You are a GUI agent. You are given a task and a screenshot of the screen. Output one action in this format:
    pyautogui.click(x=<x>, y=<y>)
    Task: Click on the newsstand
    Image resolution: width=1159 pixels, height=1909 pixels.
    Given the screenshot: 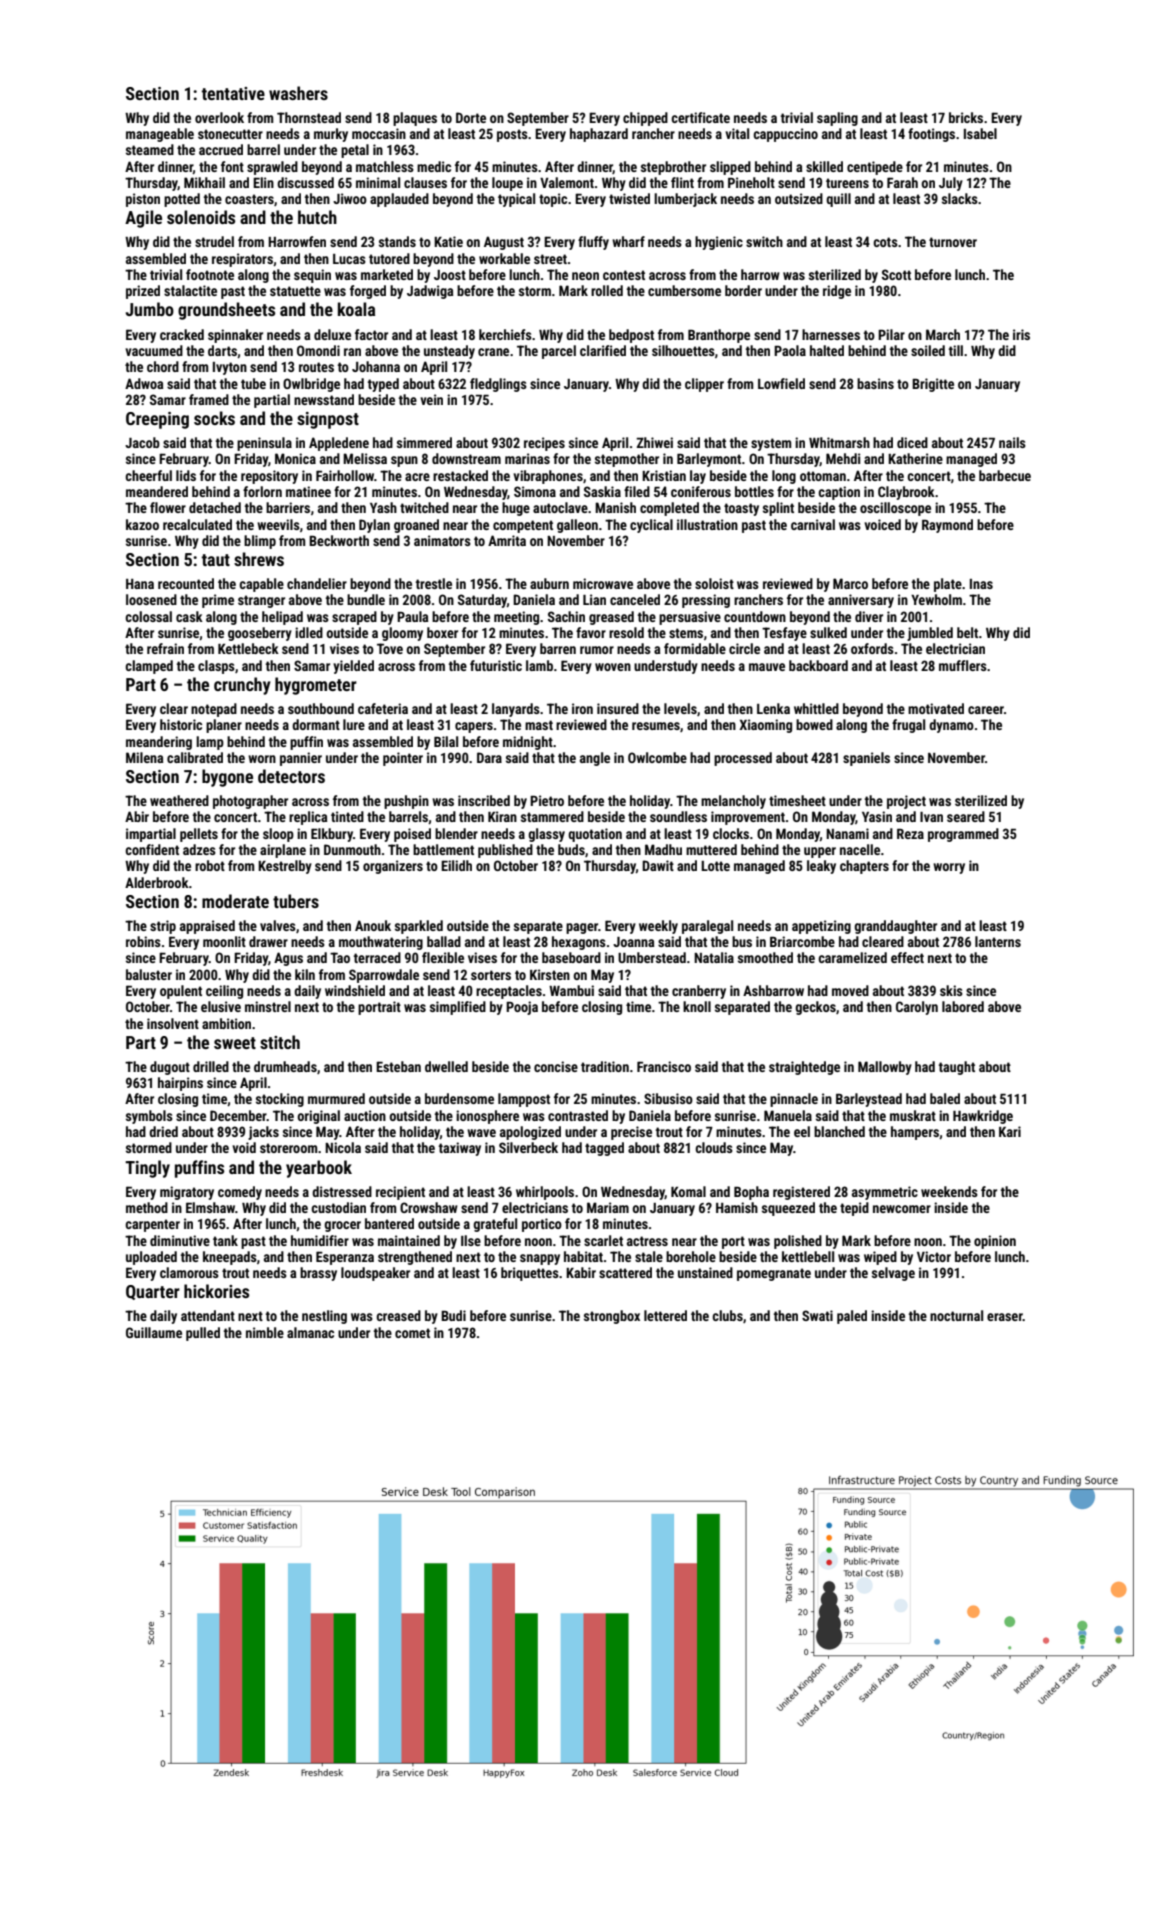 What is the action you would take?
    pyautogui.click(x=324, y=399)
